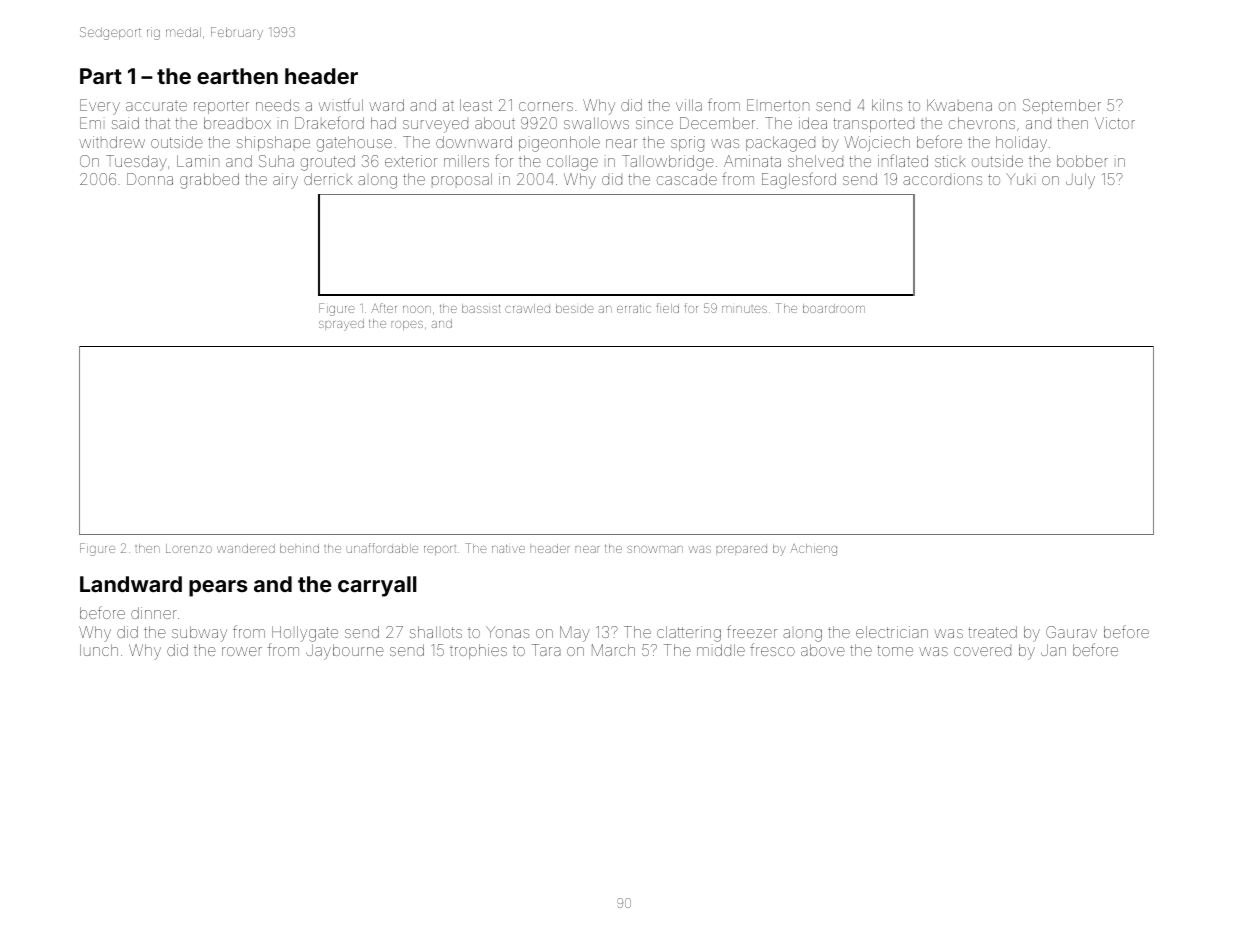  What do you see at coordinates (382, 548) in the screenshot?
I see `unaffordable` at bounding box center [382, 548].
